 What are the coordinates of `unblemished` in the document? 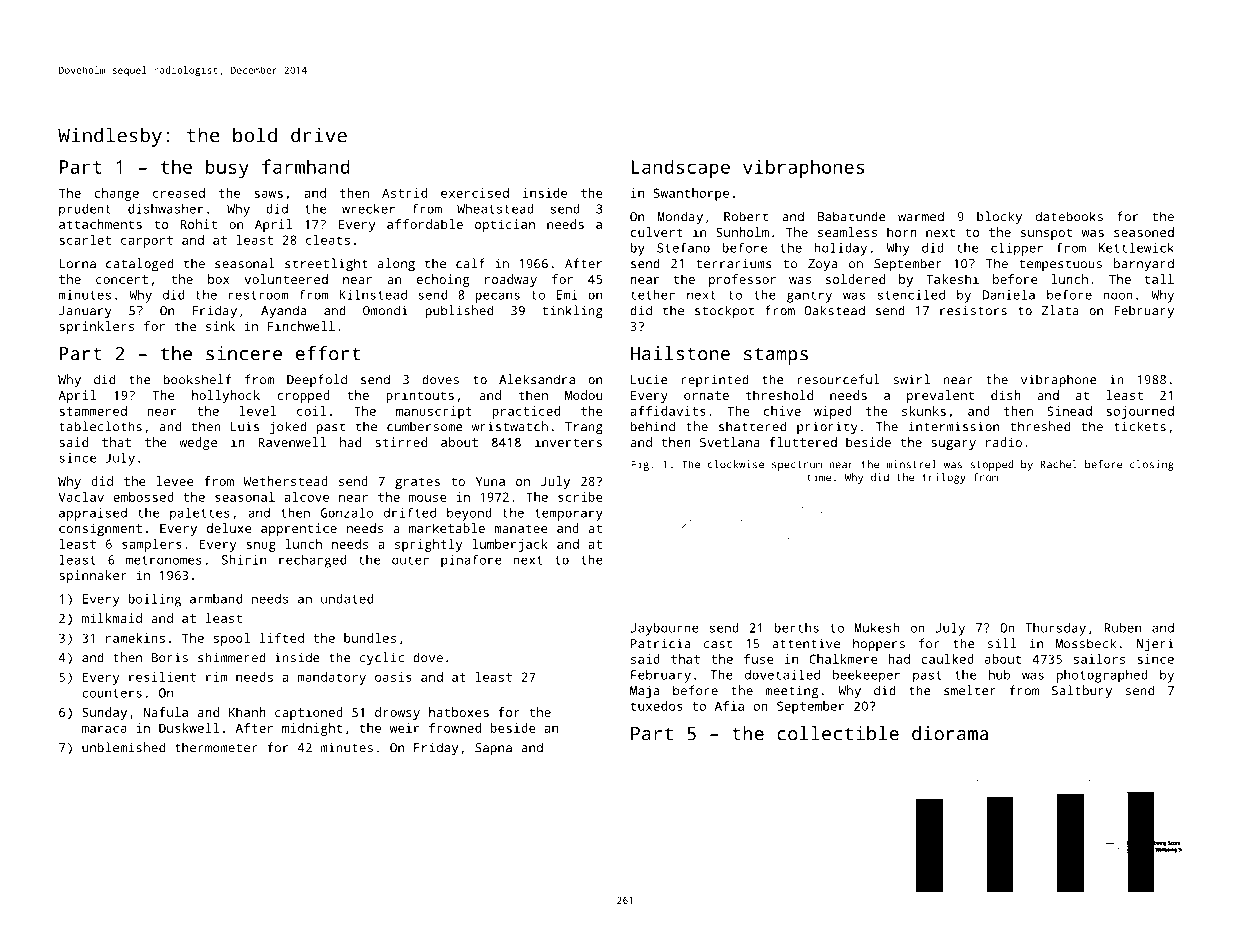 It's located at (123, 747).
